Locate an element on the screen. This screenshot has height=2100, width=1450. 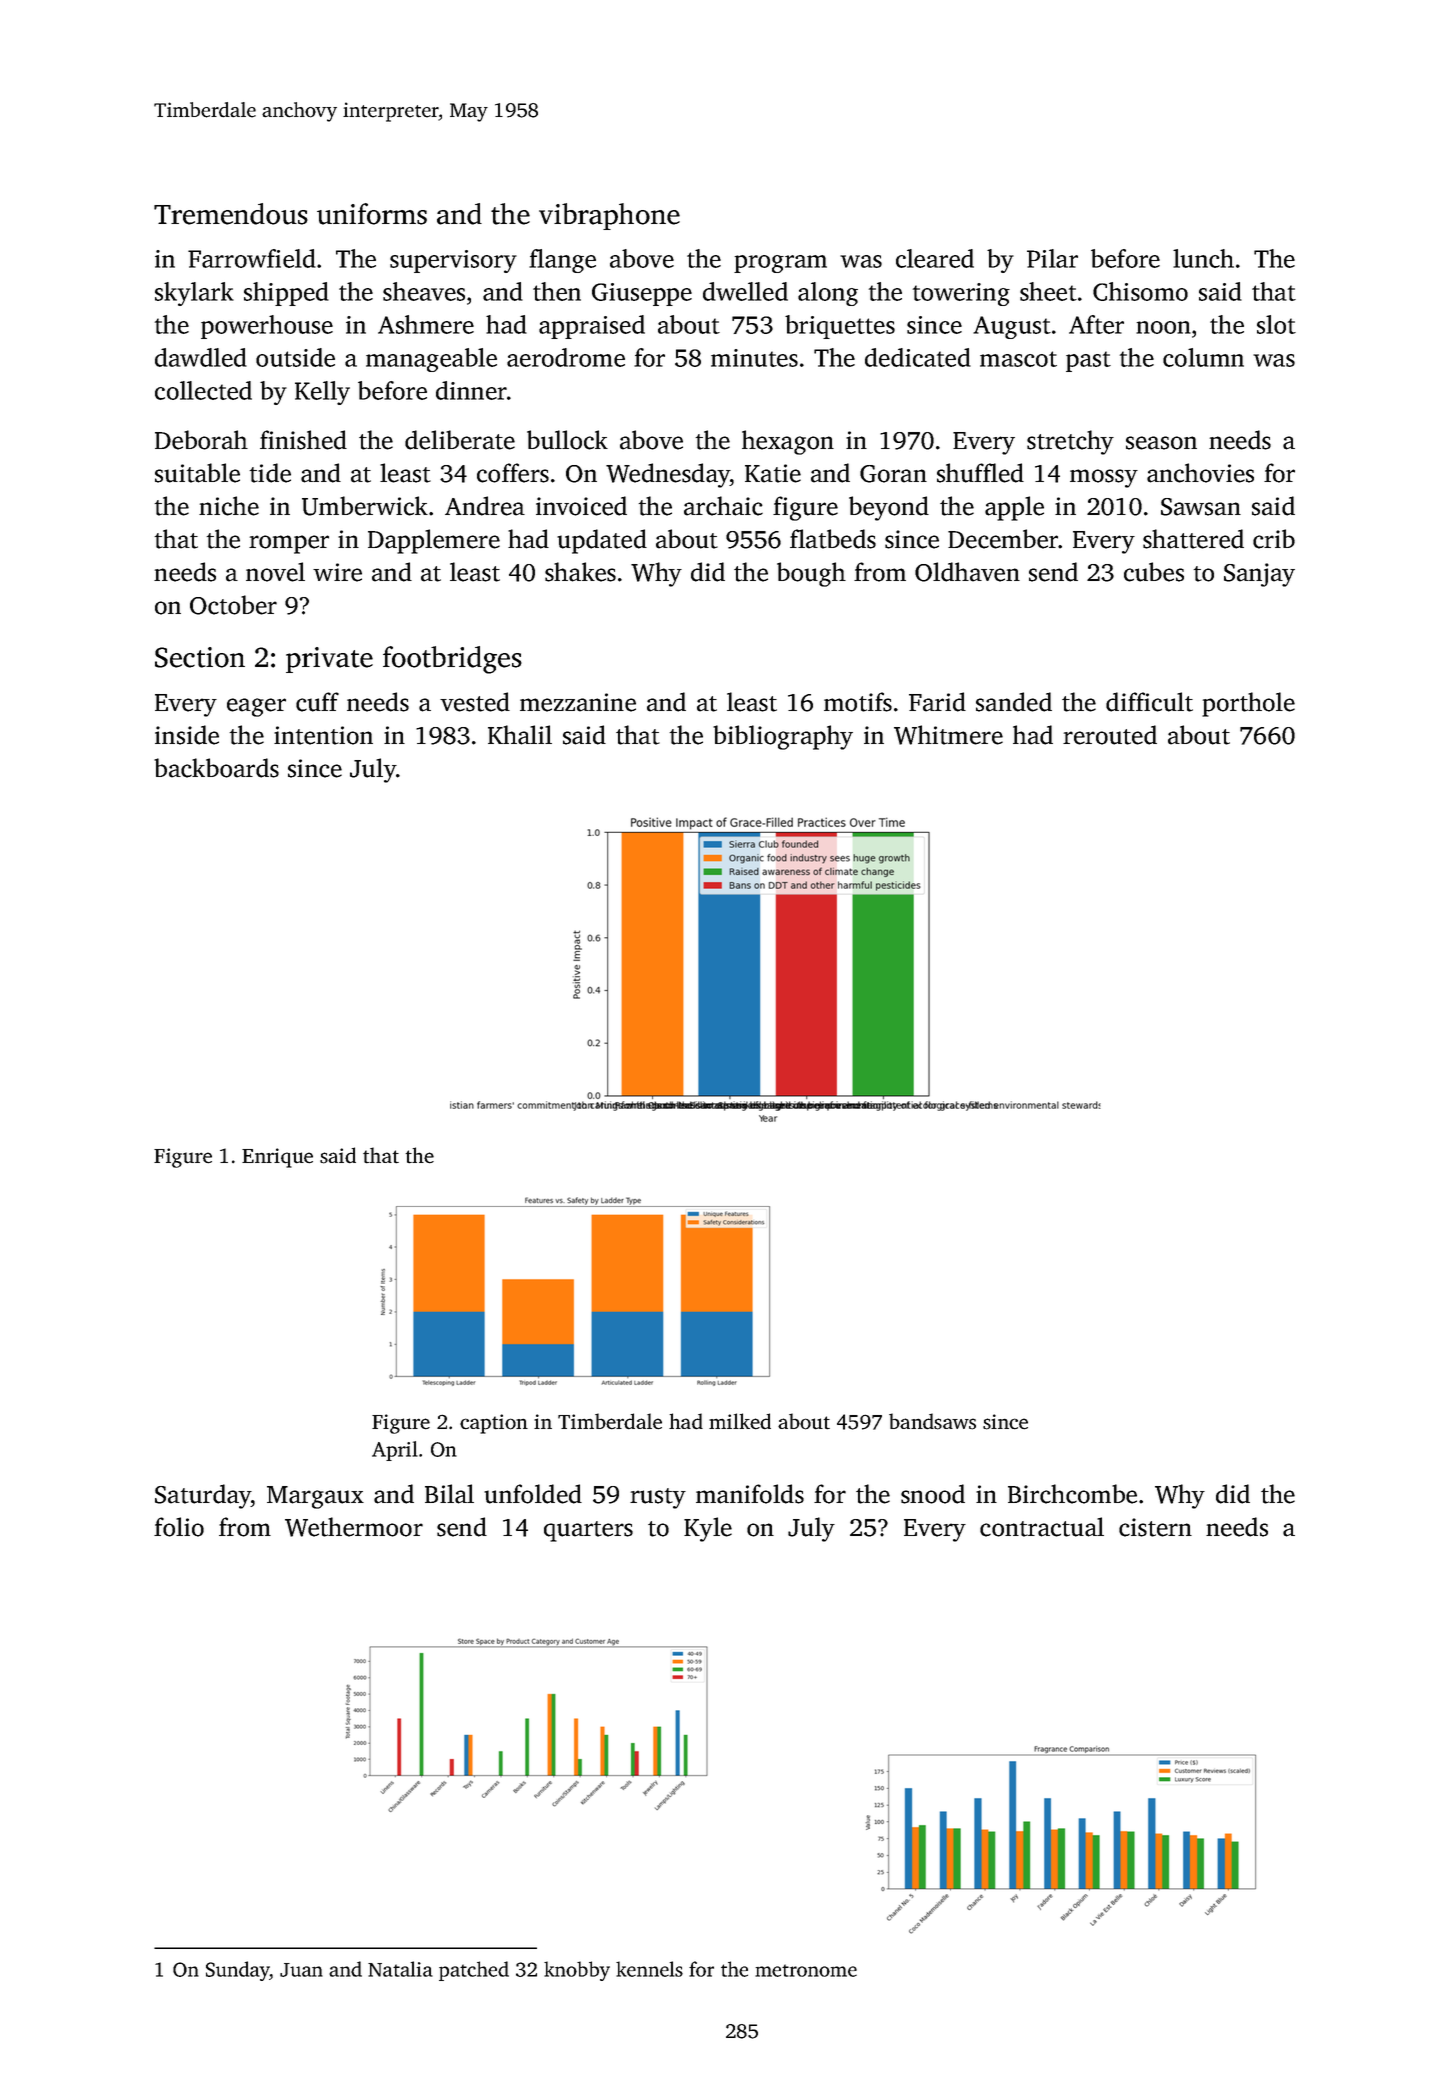
bibliography is located at coordinates (783, 737).
